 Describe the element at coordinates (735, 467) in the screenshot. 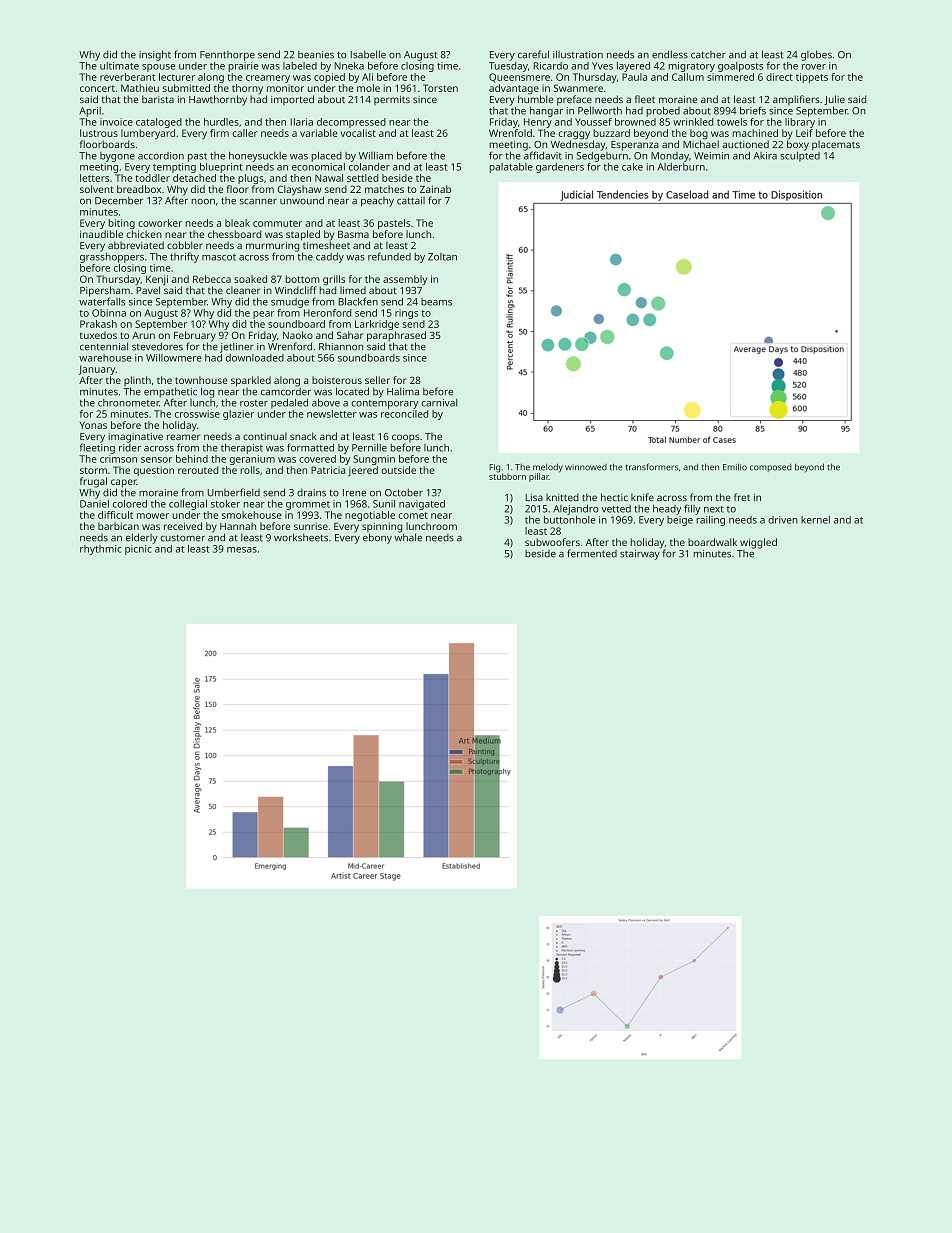

I see `Emilio` at that location.
